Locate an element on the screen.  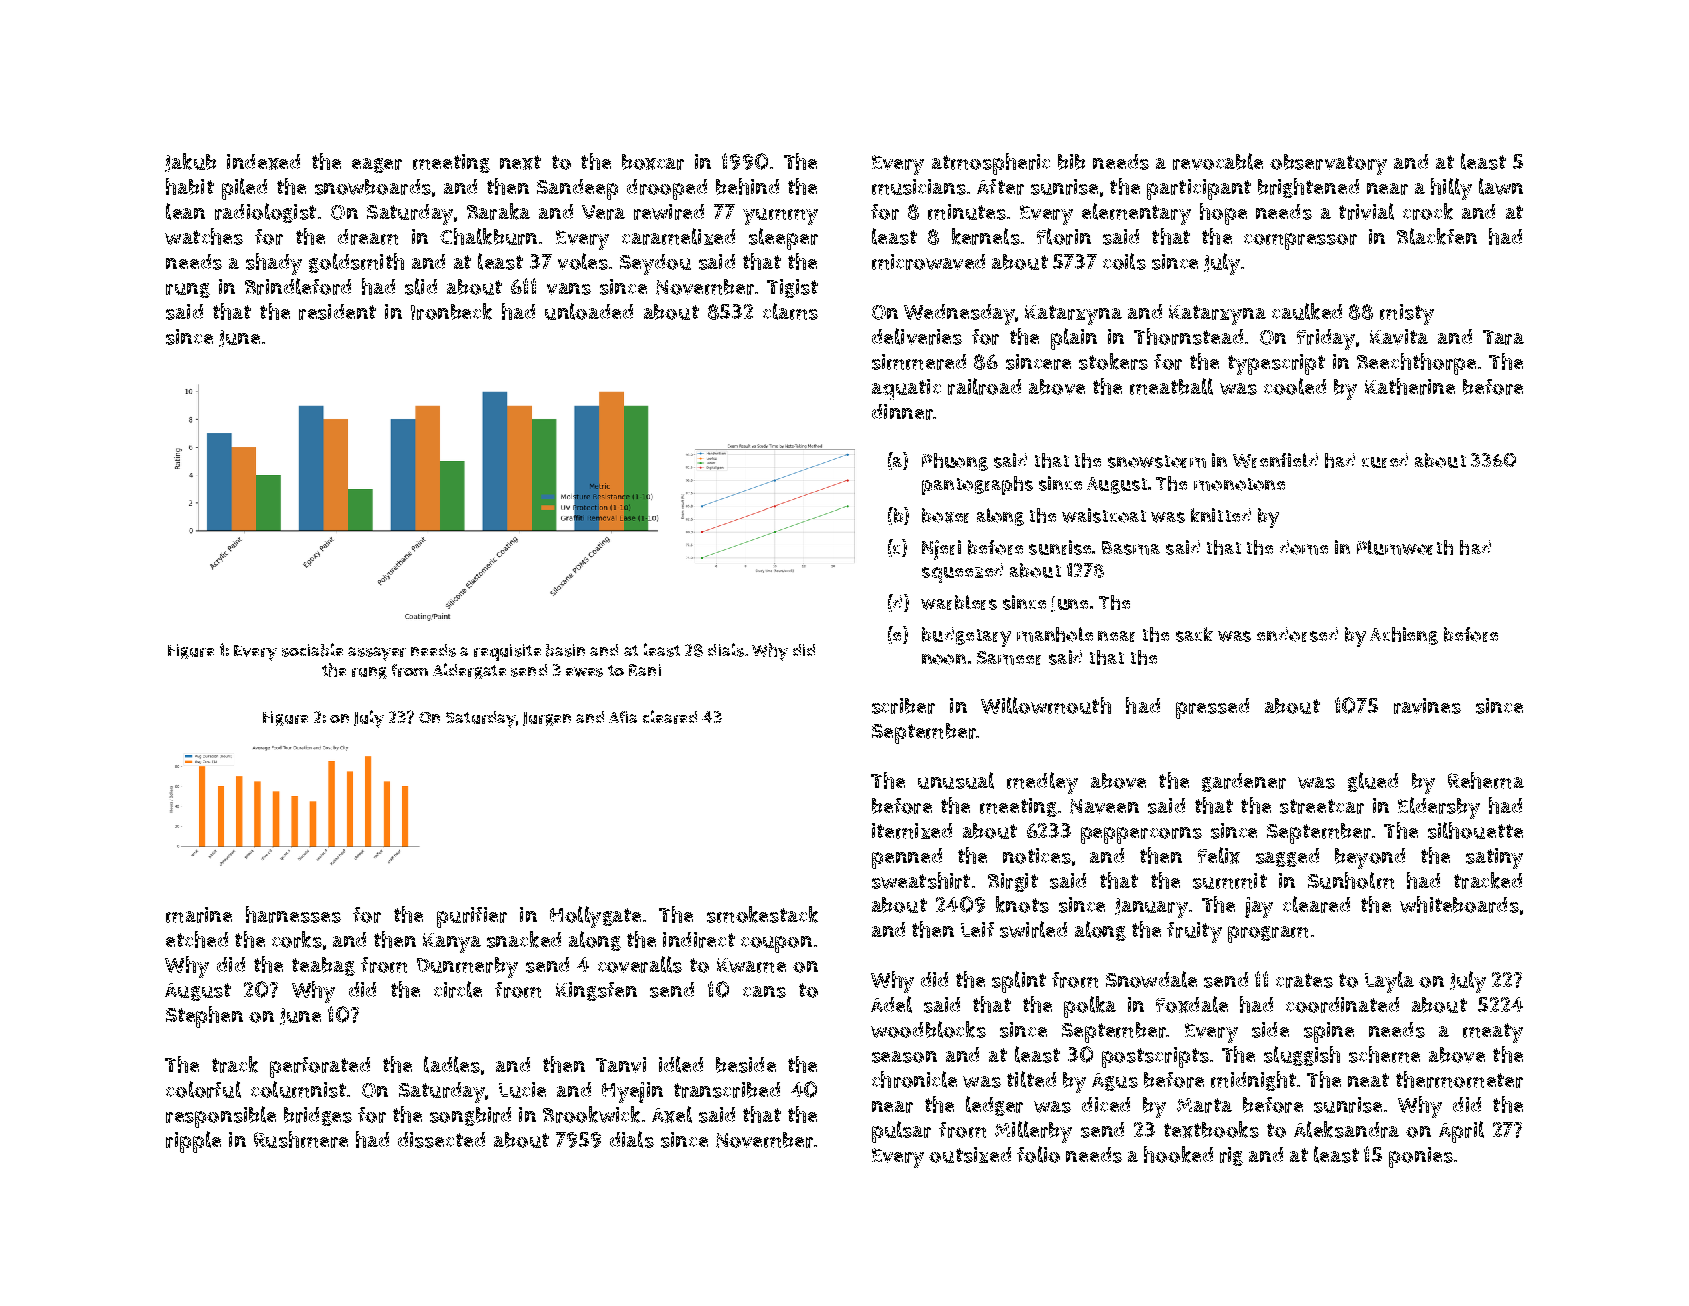
Jakub is located at coordinates (190, 162).
